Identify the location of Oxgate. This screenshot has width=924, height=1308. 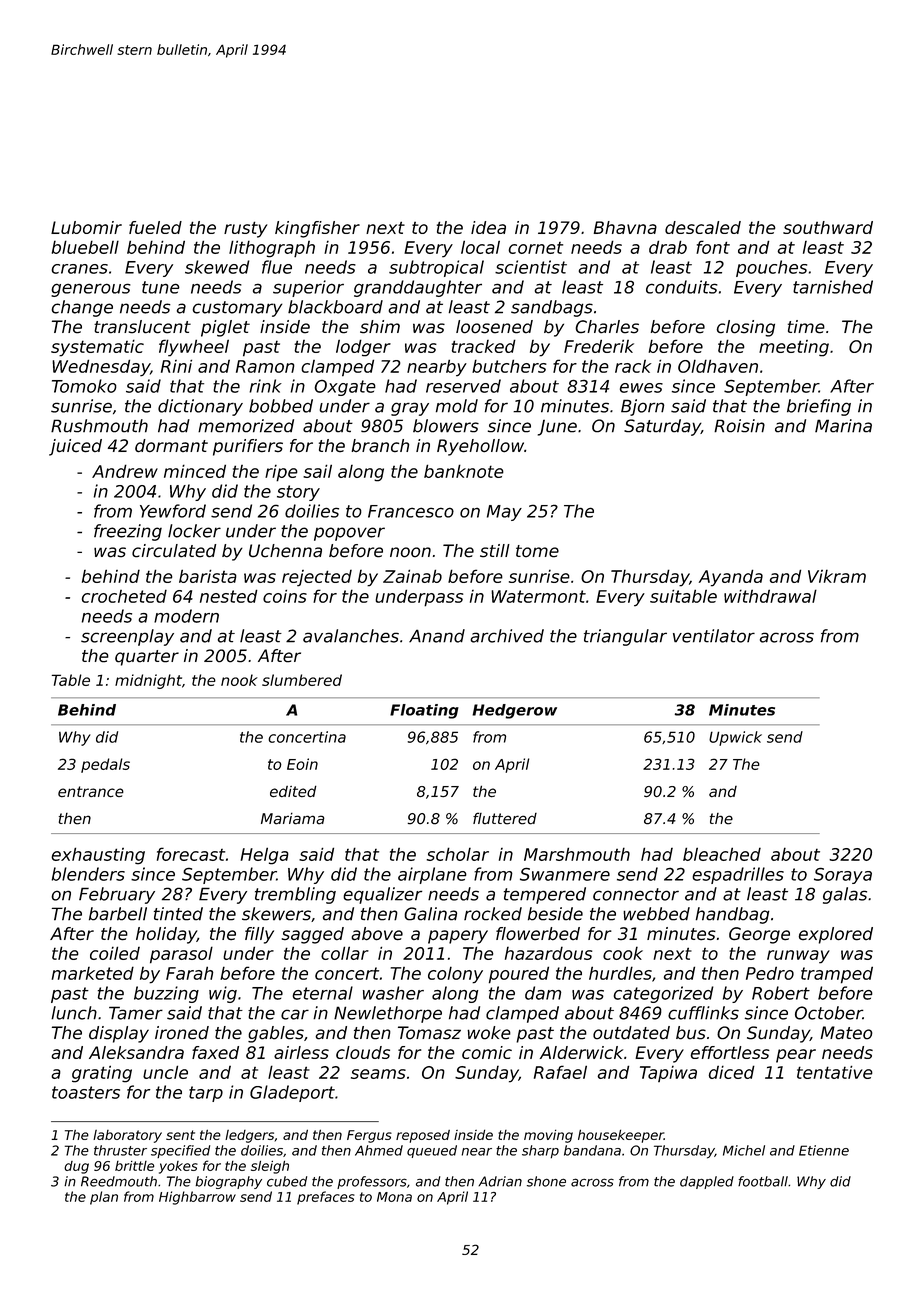
(345, 388).
